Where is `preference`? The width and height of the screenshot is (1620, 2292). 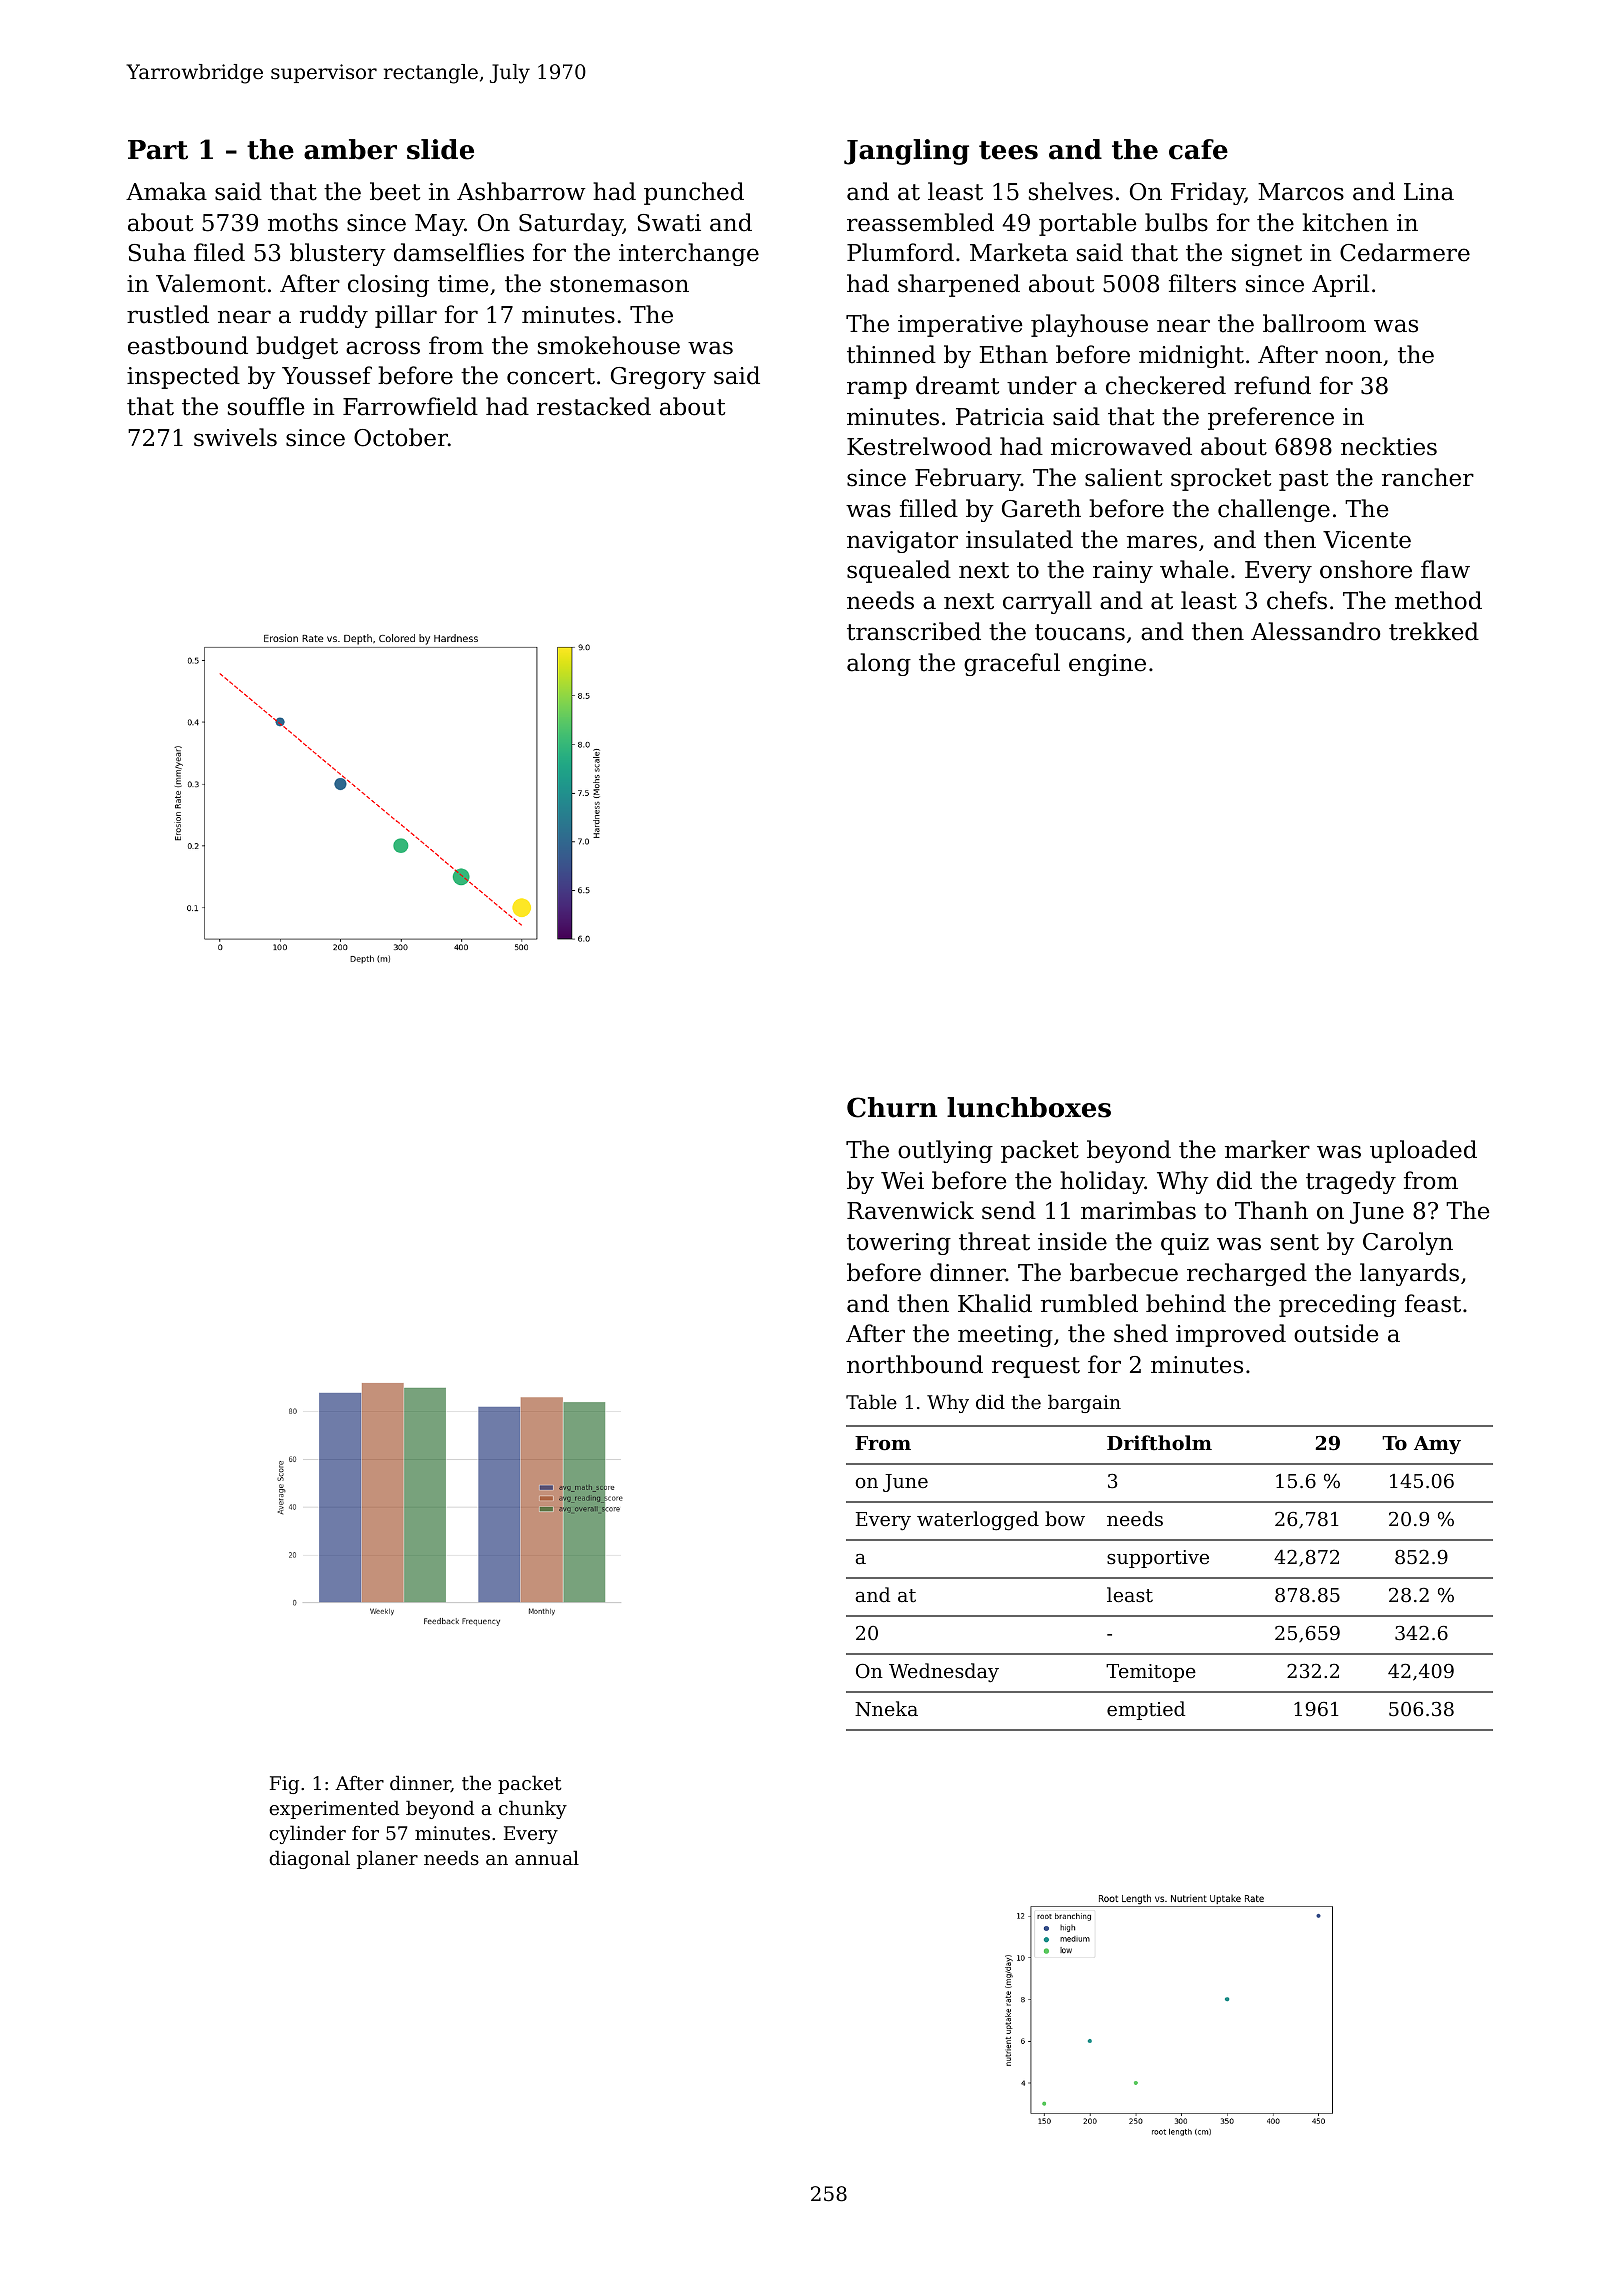
preference is located at coordinates (1271, 418).
